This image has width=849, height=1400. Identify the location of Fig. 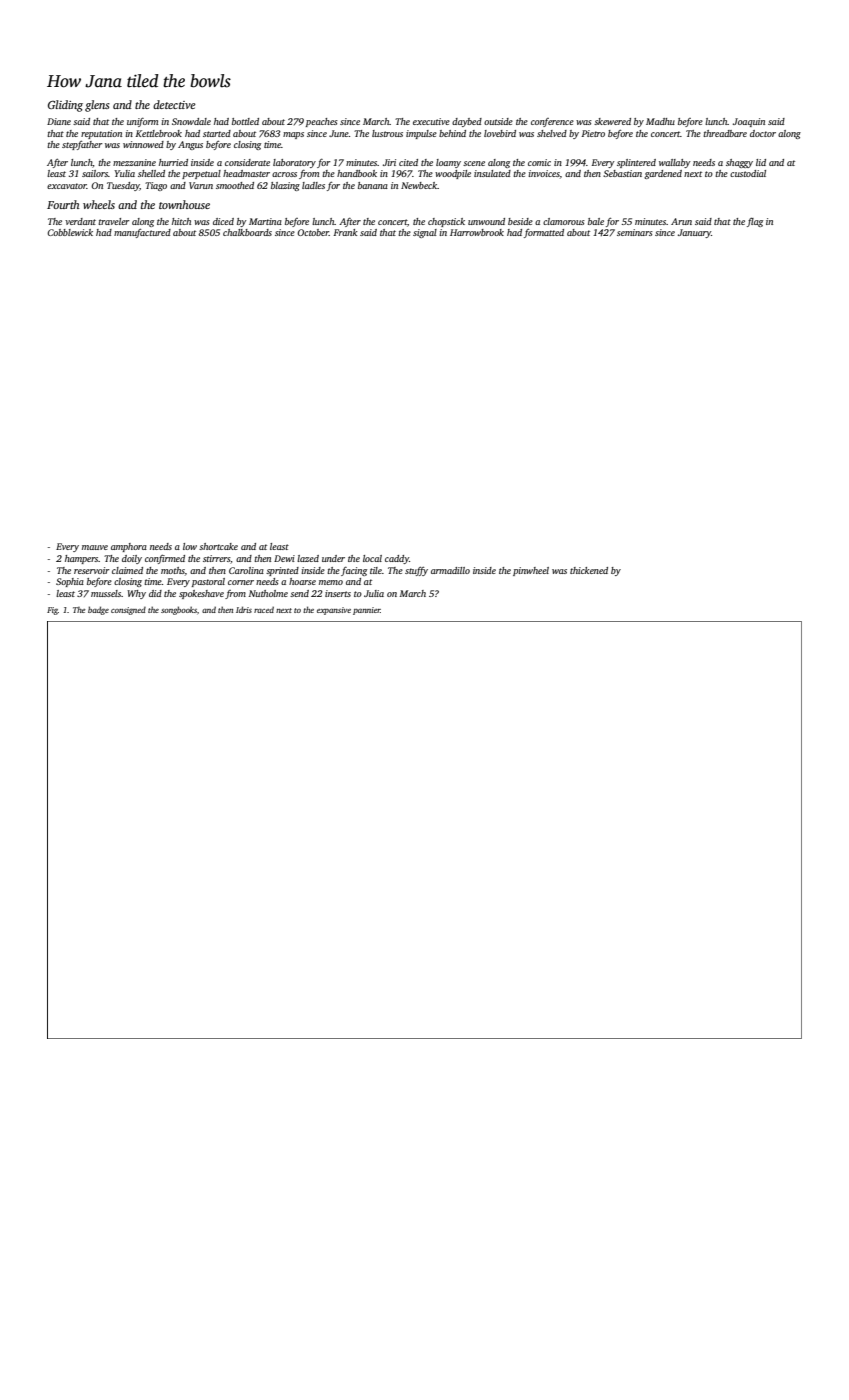
(52, 611).
